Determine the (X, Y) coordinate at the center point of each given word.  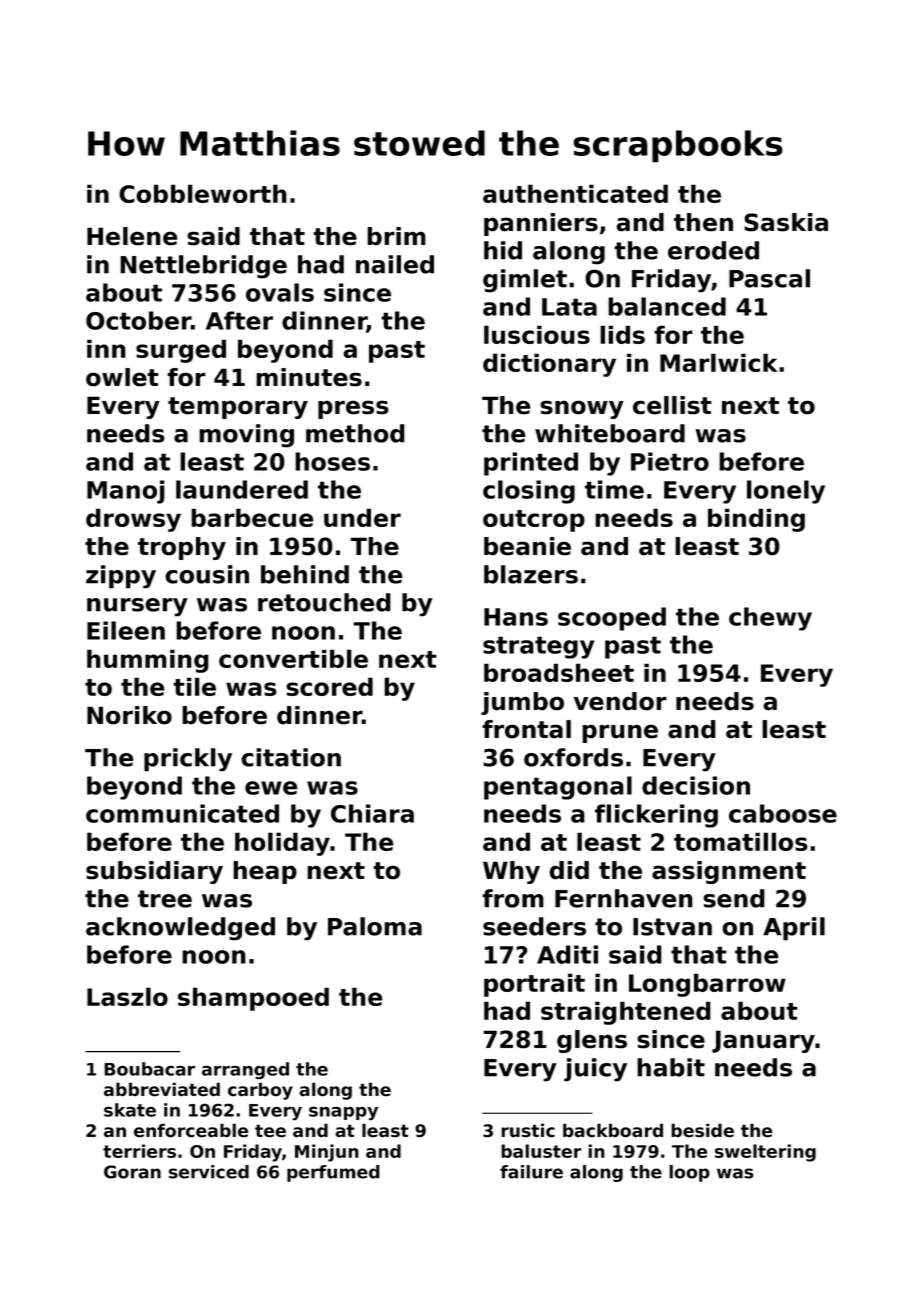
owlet (122, 377)
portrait (534, 985)
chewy (770, 619)
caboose (783, 813)
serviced (209, 1172)
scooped (612, 619)
